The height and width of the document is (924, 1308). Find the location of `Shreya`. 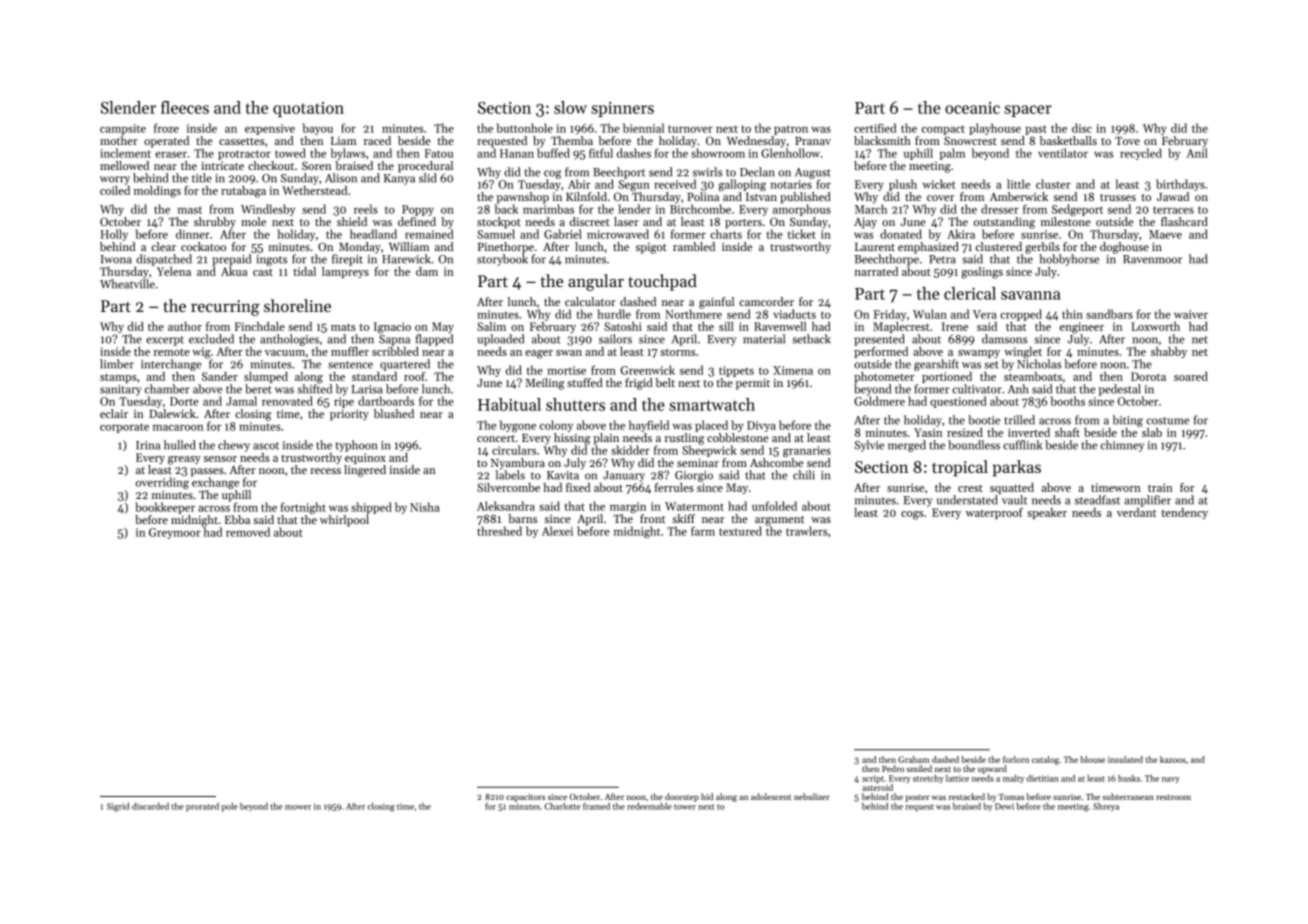

Shreya is located at coordinates (1106, 807).
